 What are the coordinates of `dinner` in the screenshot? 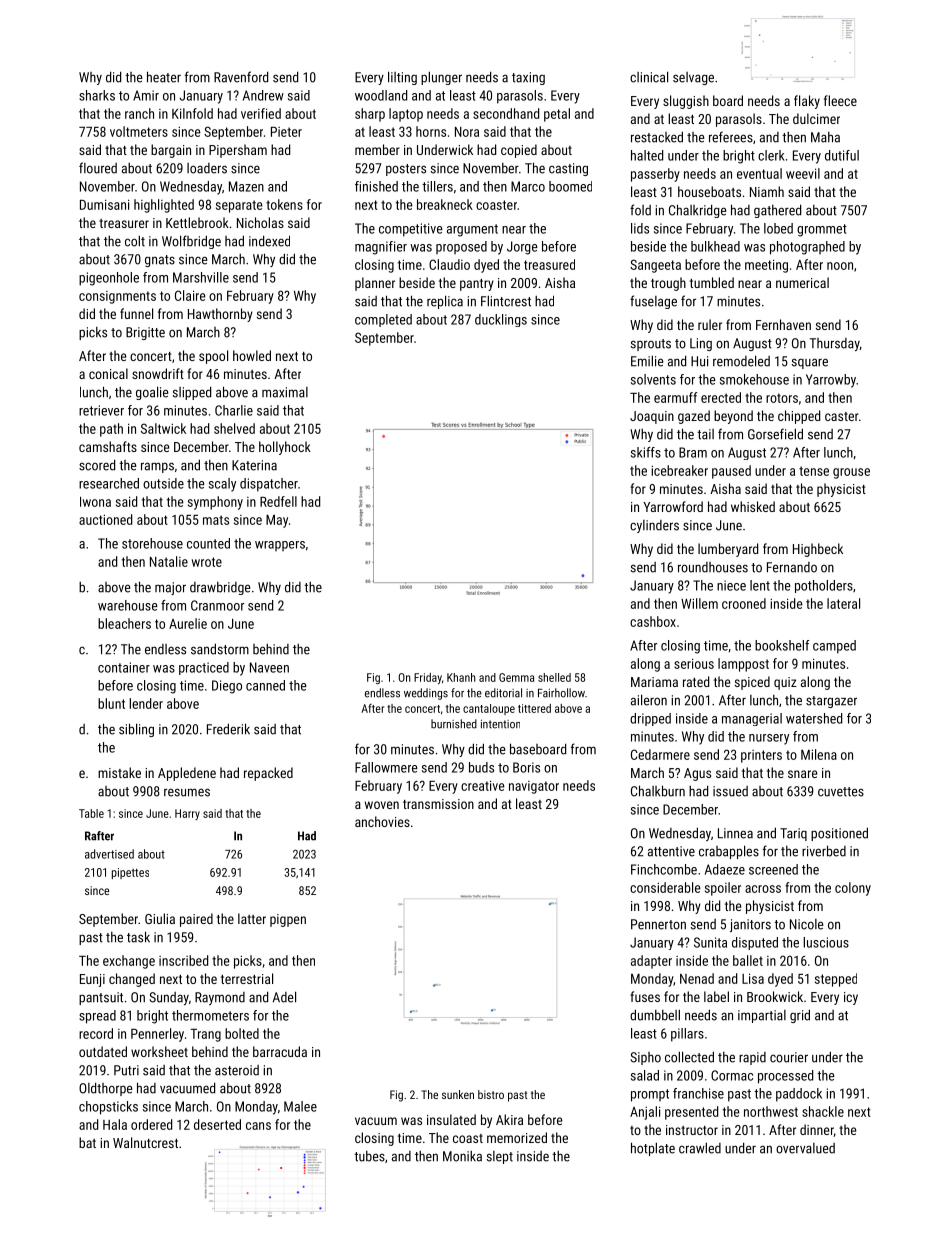 It's located at (817, 1130).
